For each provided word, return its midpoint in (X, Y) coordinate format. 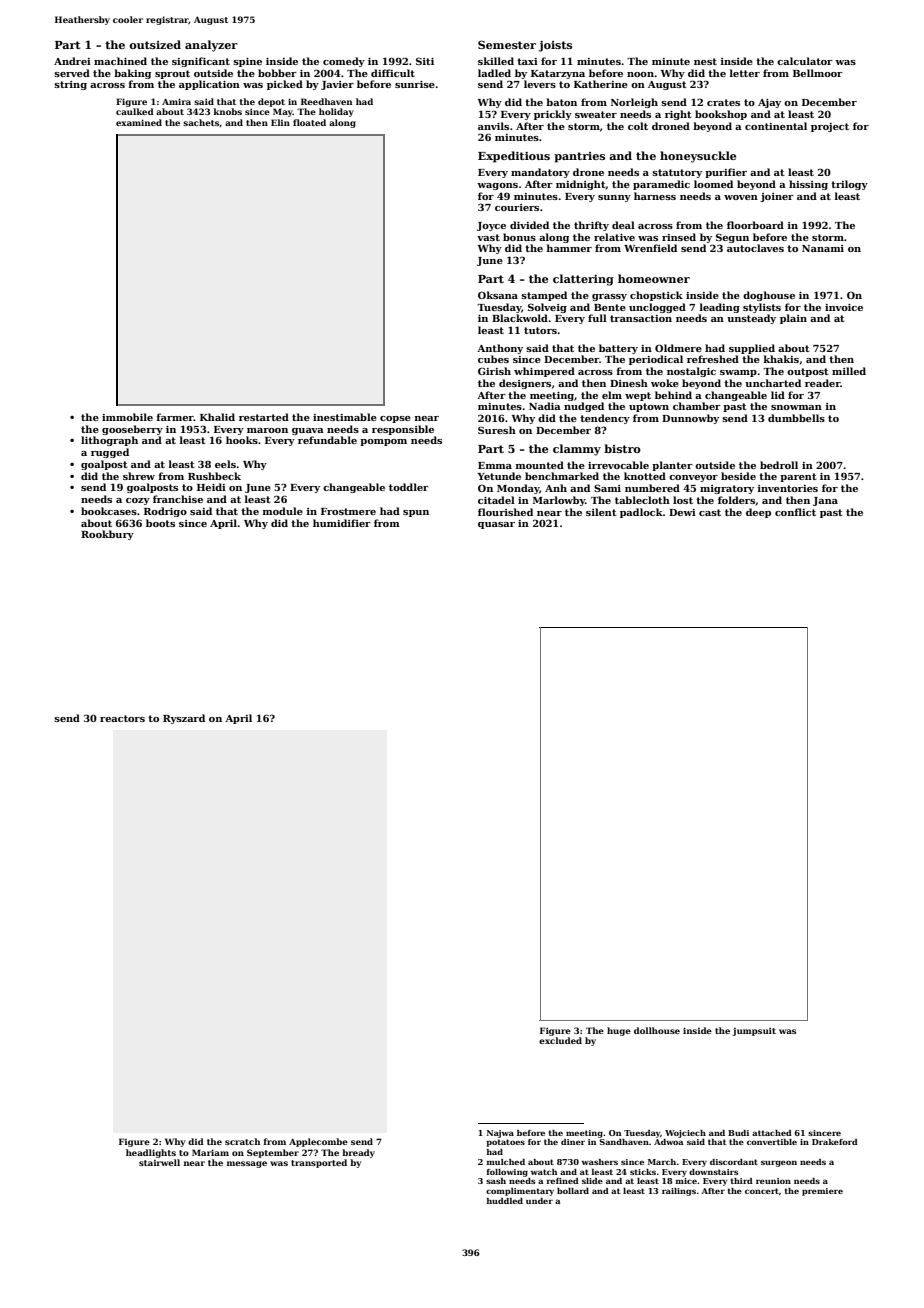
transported (319, 1163)
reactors (122, 718)
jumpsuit (754, 1031)
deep (758, 513)
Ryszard (184, 719)
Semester (507, 44)
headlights (151, 1153)
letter (745, 73)
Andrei (72, 61)
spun (416, 513)
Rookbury (107, 535)
